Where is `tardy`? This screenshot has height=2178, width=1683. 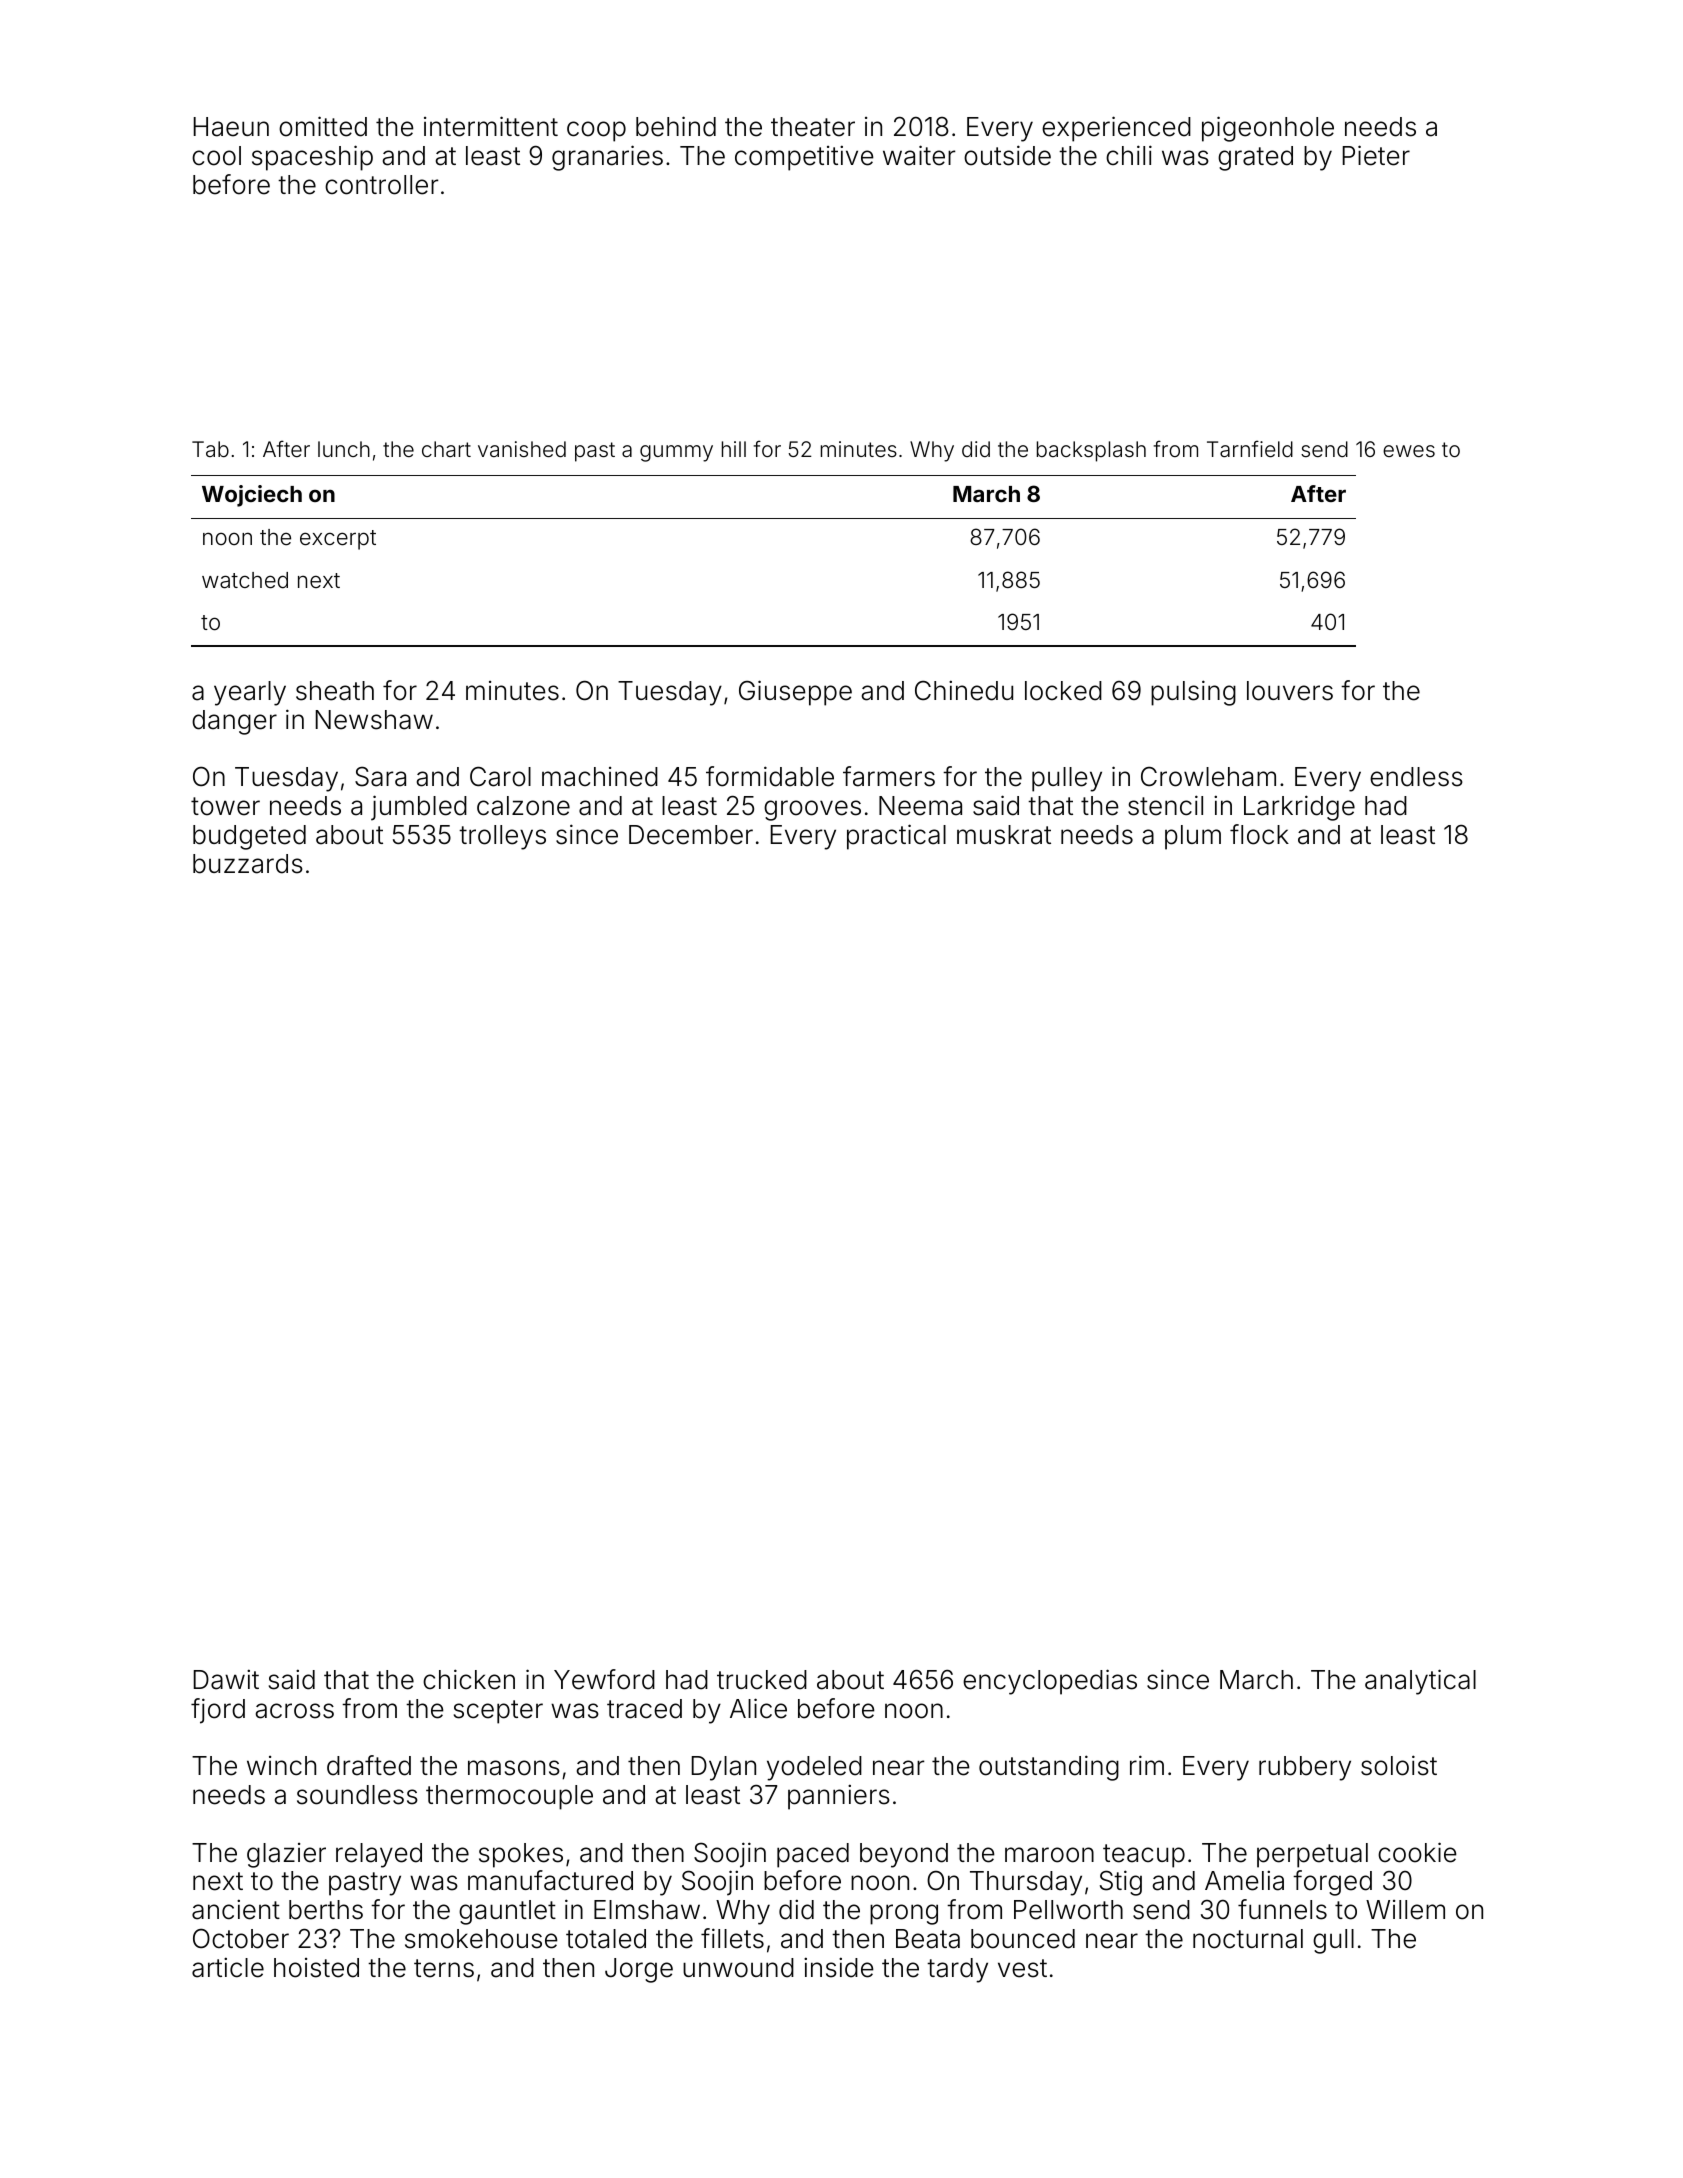 tardy is located at coordinates (957, 1970).
